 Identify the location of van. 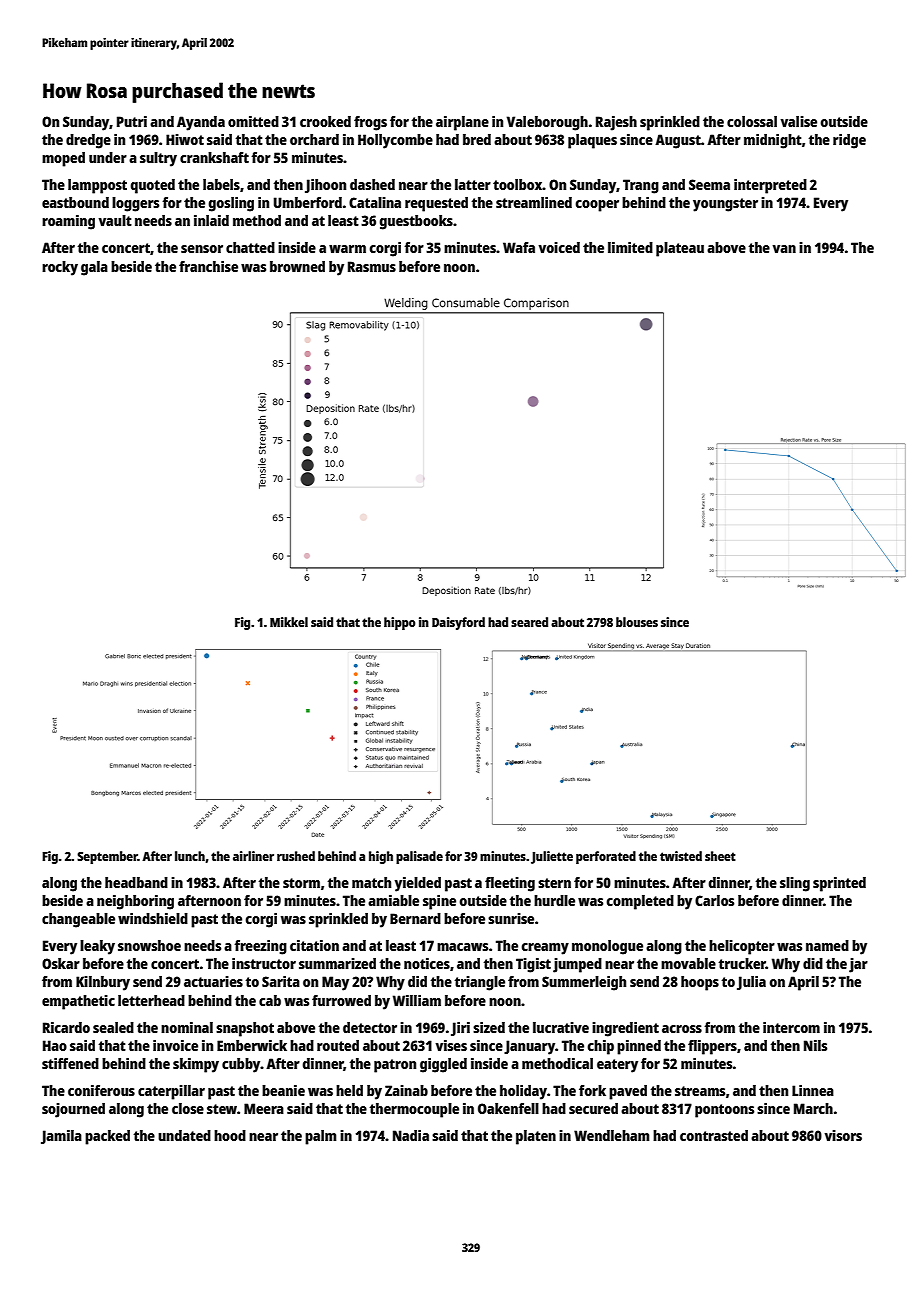
(784, 249).
